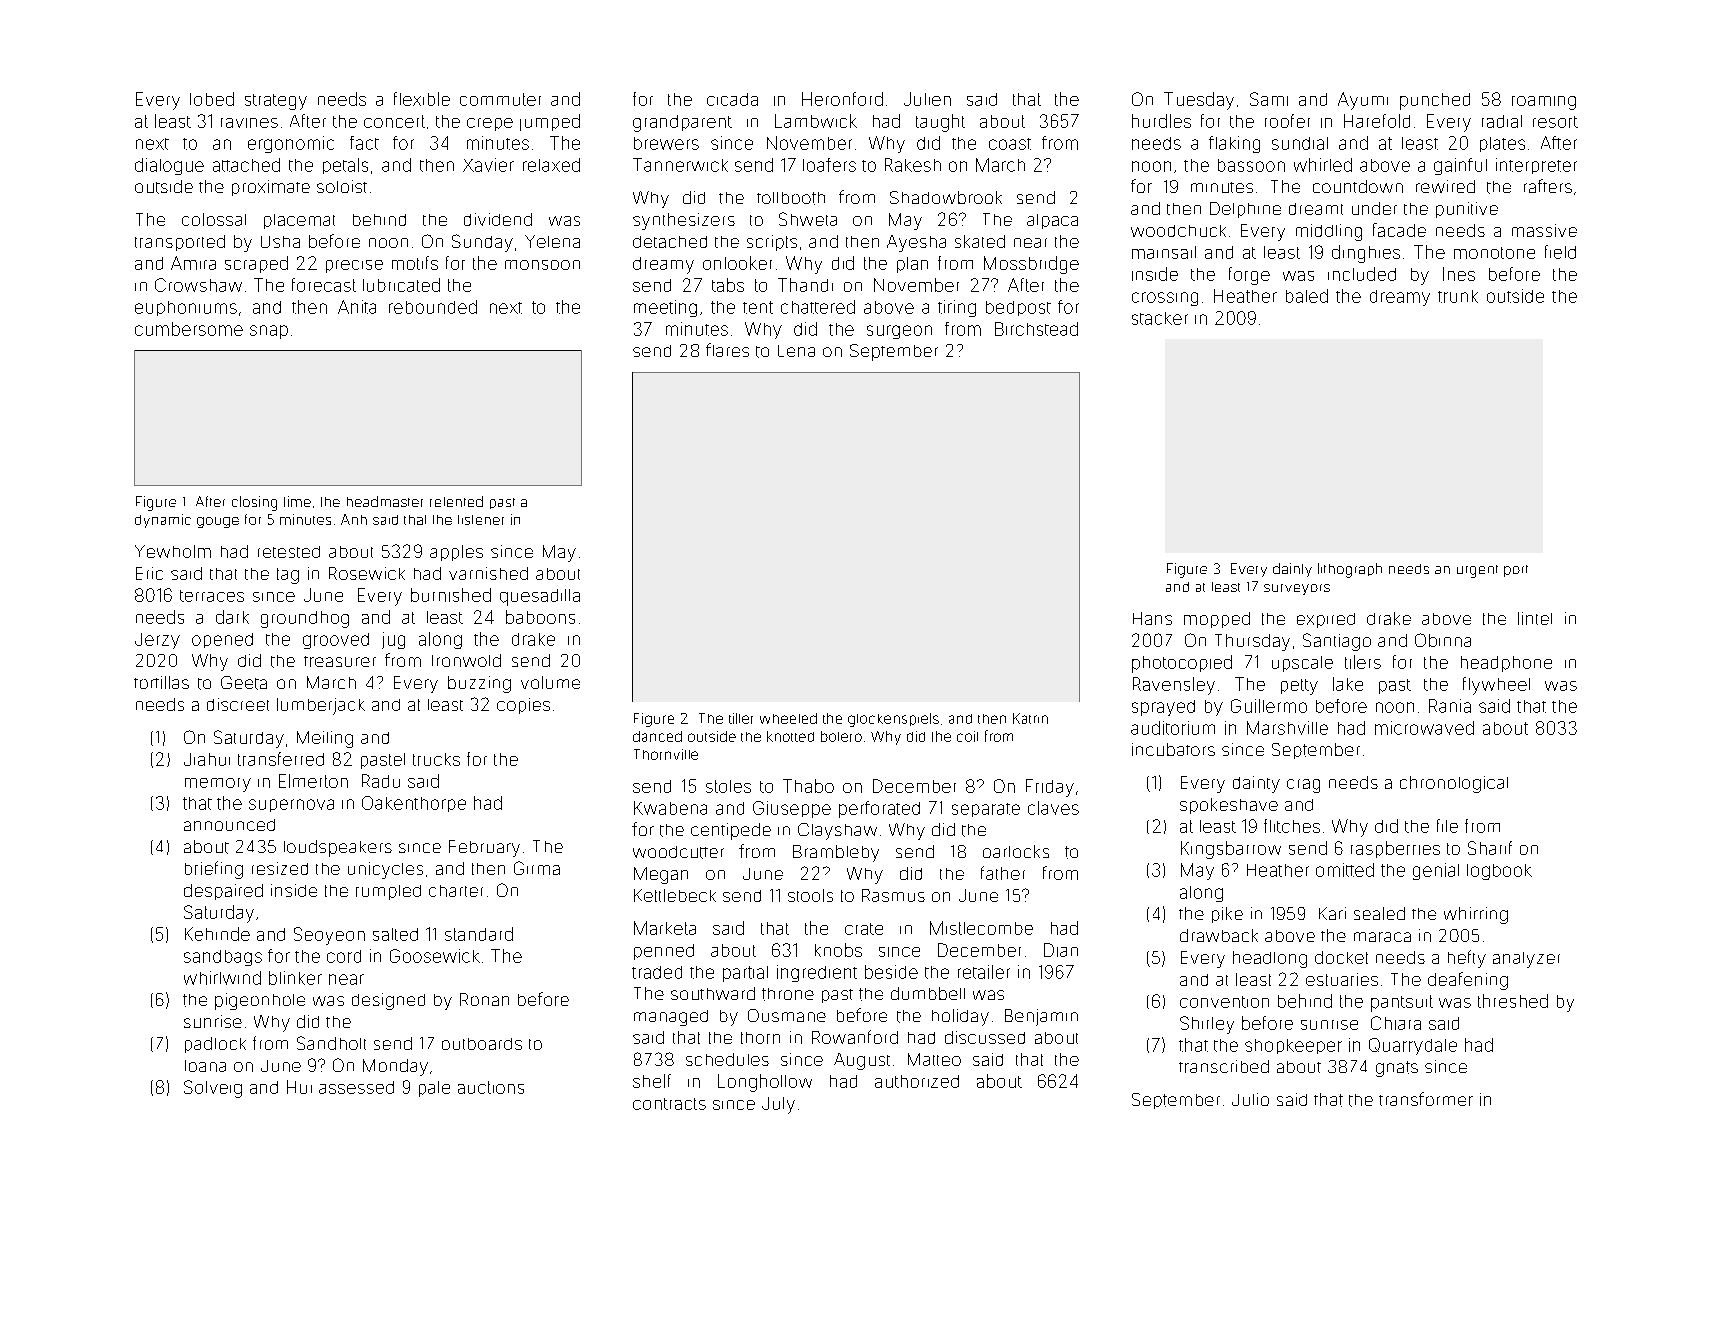 This image has width=1712, height=1323. What do you see at coordinates (254, 503) in the image?
I see `closing` at bounding box center [254, 503].
